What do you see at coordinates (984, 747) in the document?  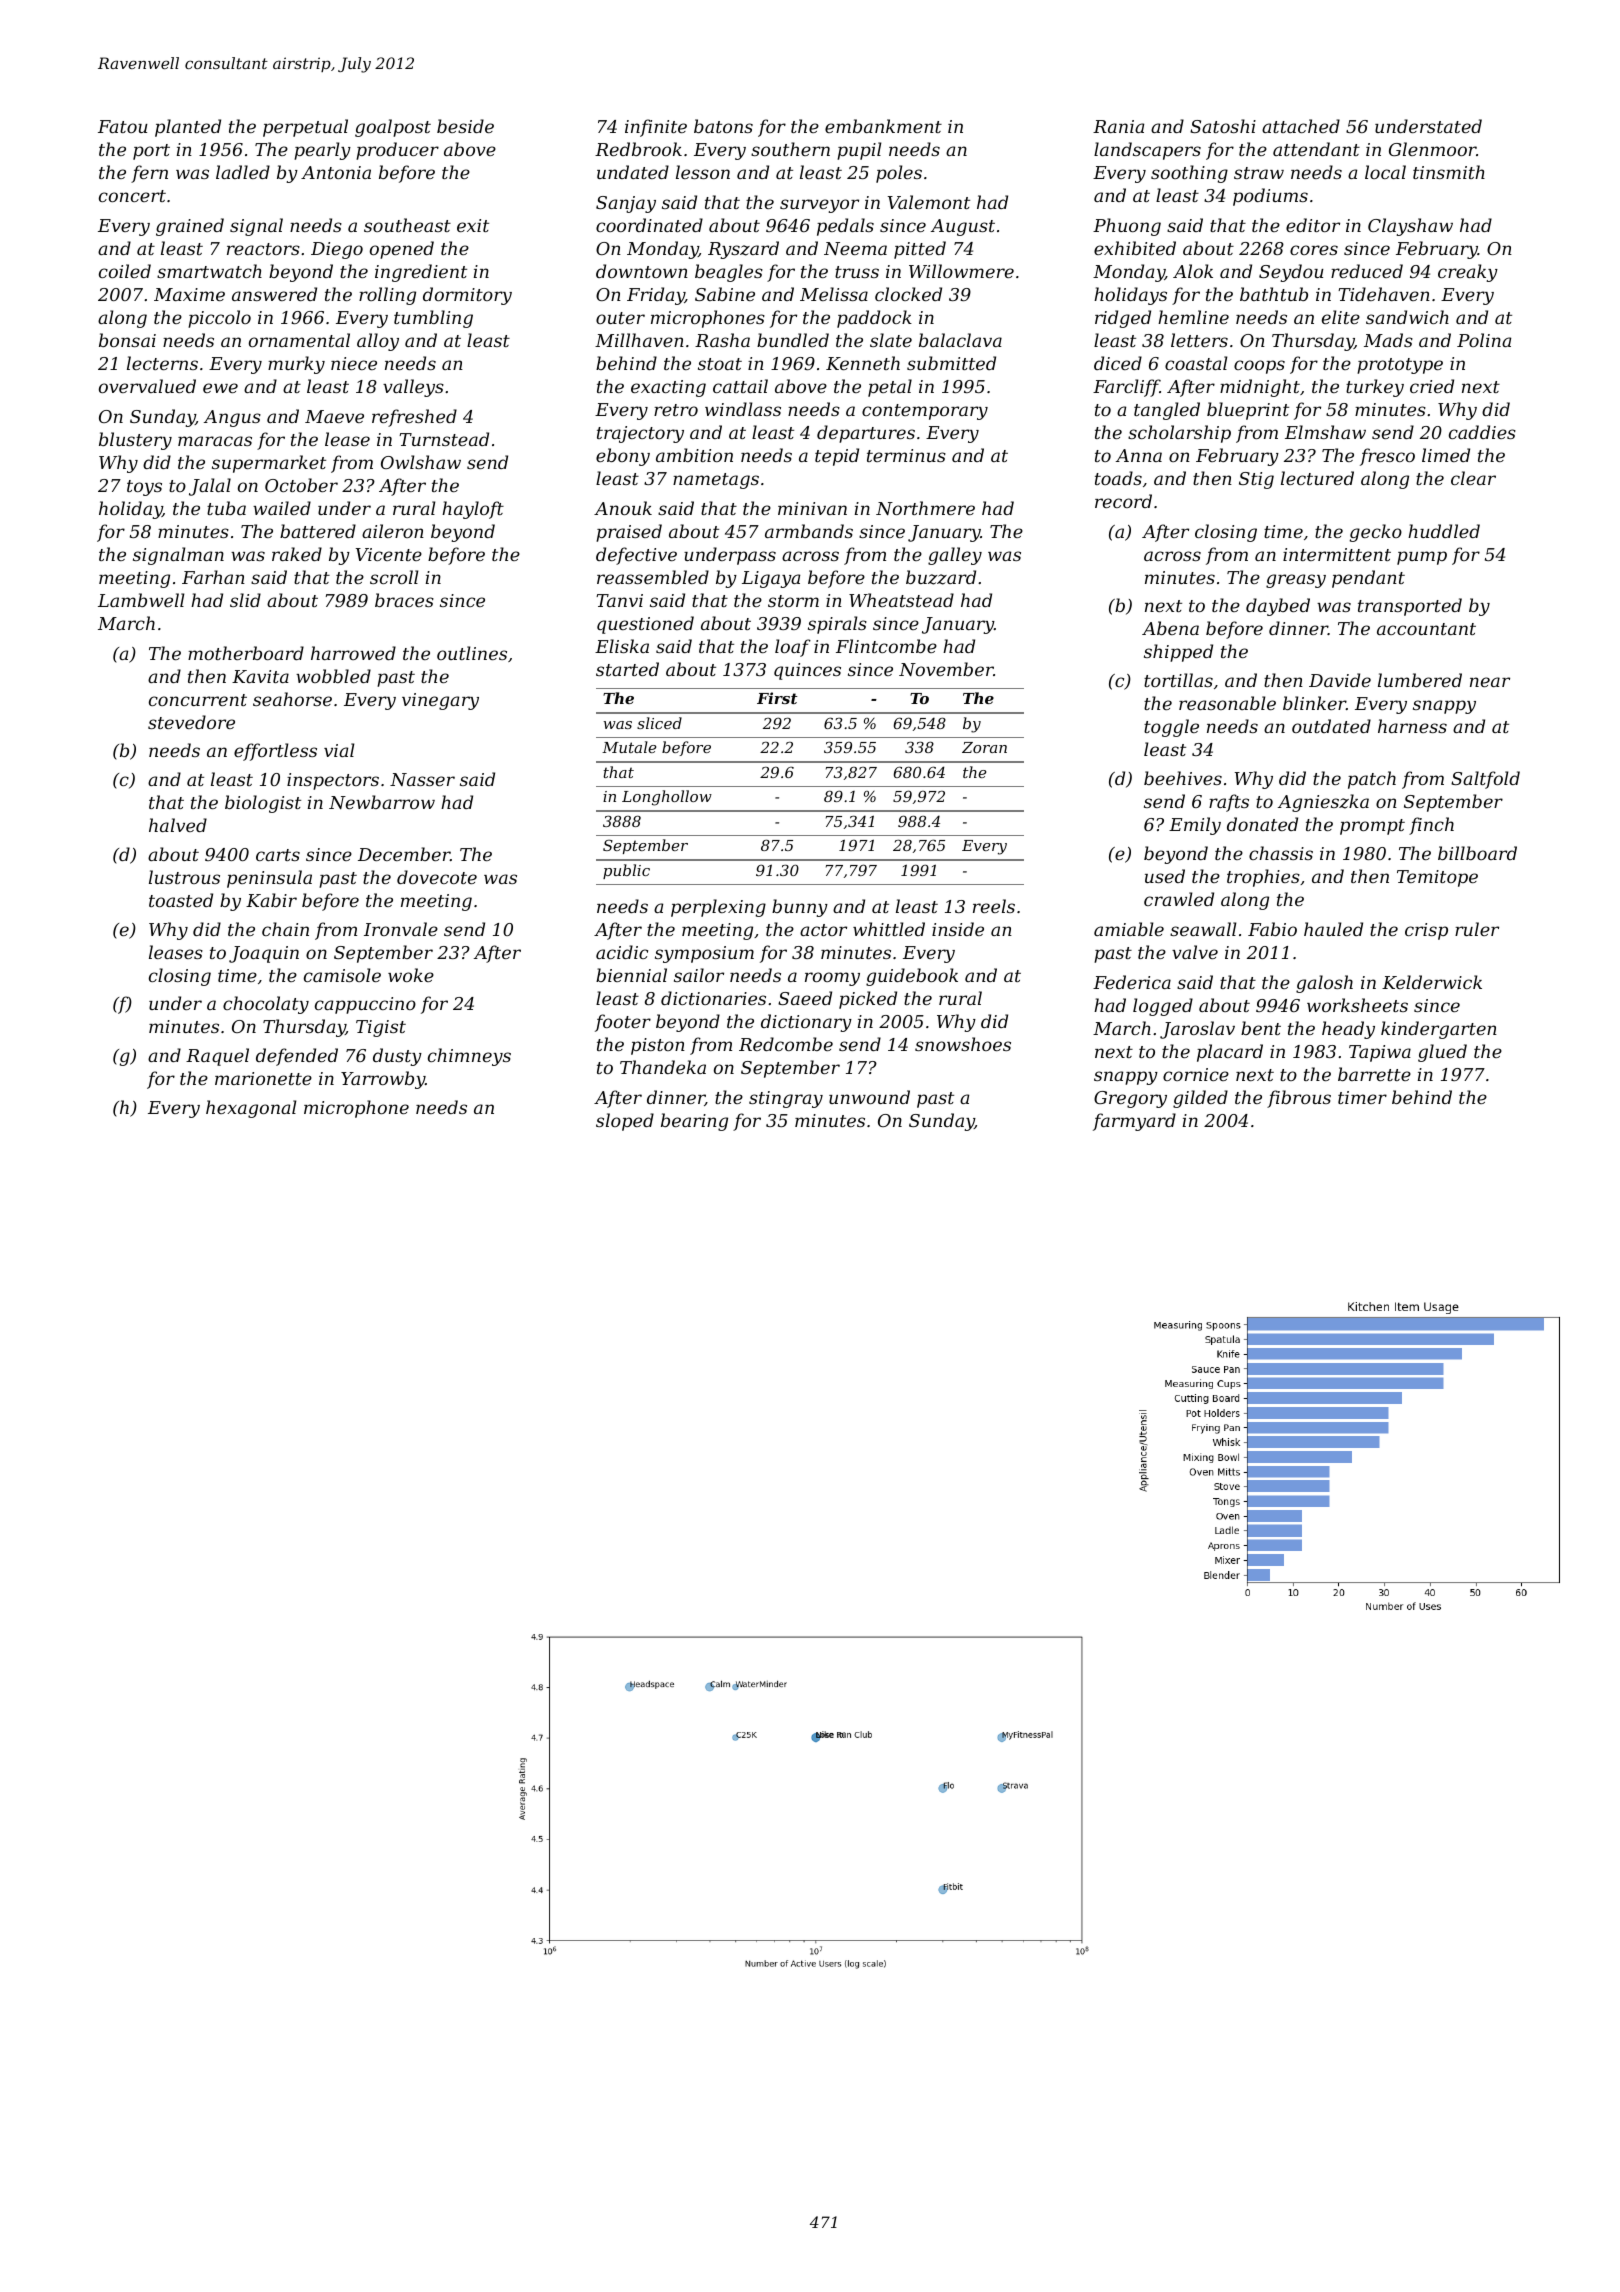 I see `Zoran` at bounding box center [984, 747].
